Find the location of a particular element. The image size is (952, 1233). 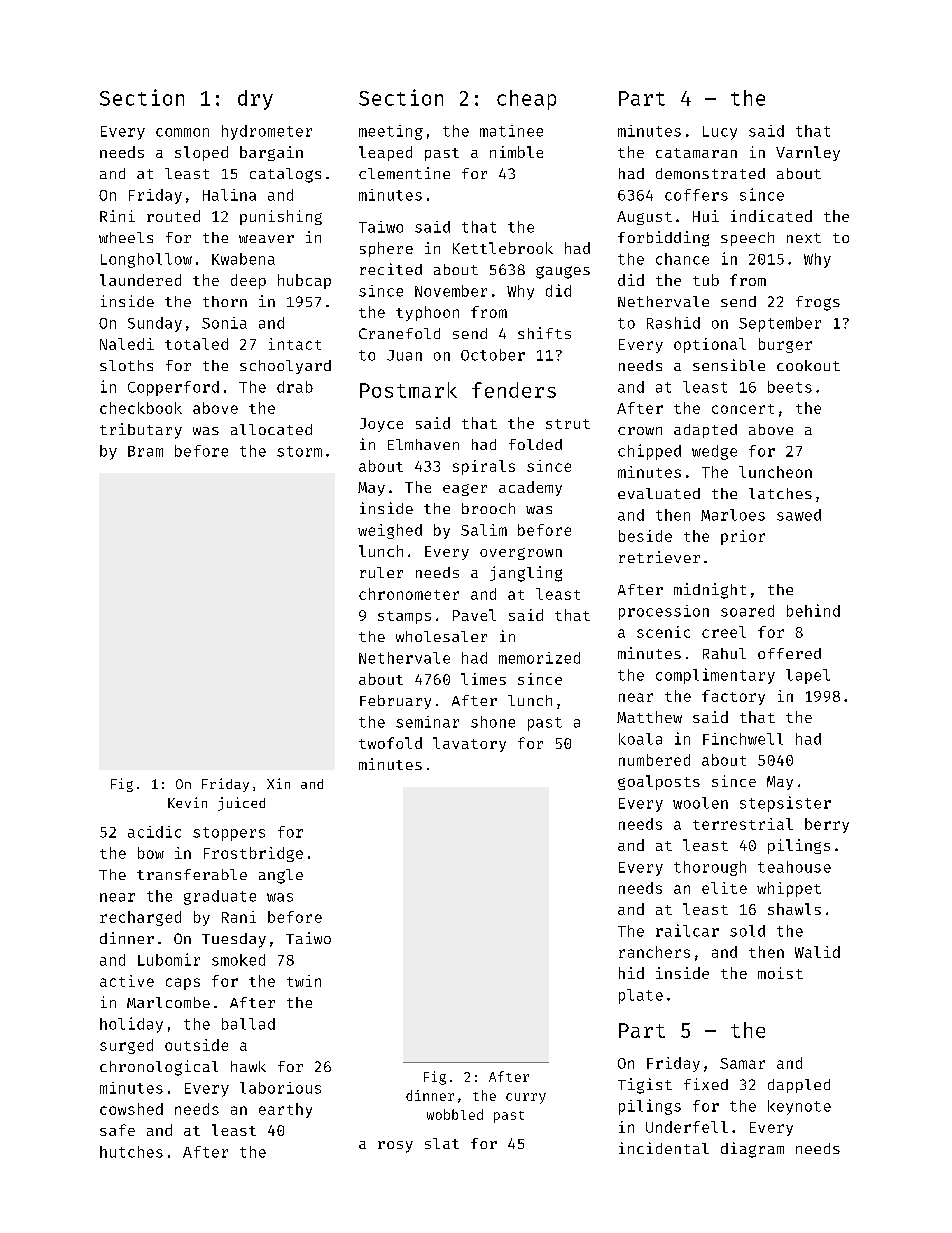

sloped is located at coordinates (201, 153).
